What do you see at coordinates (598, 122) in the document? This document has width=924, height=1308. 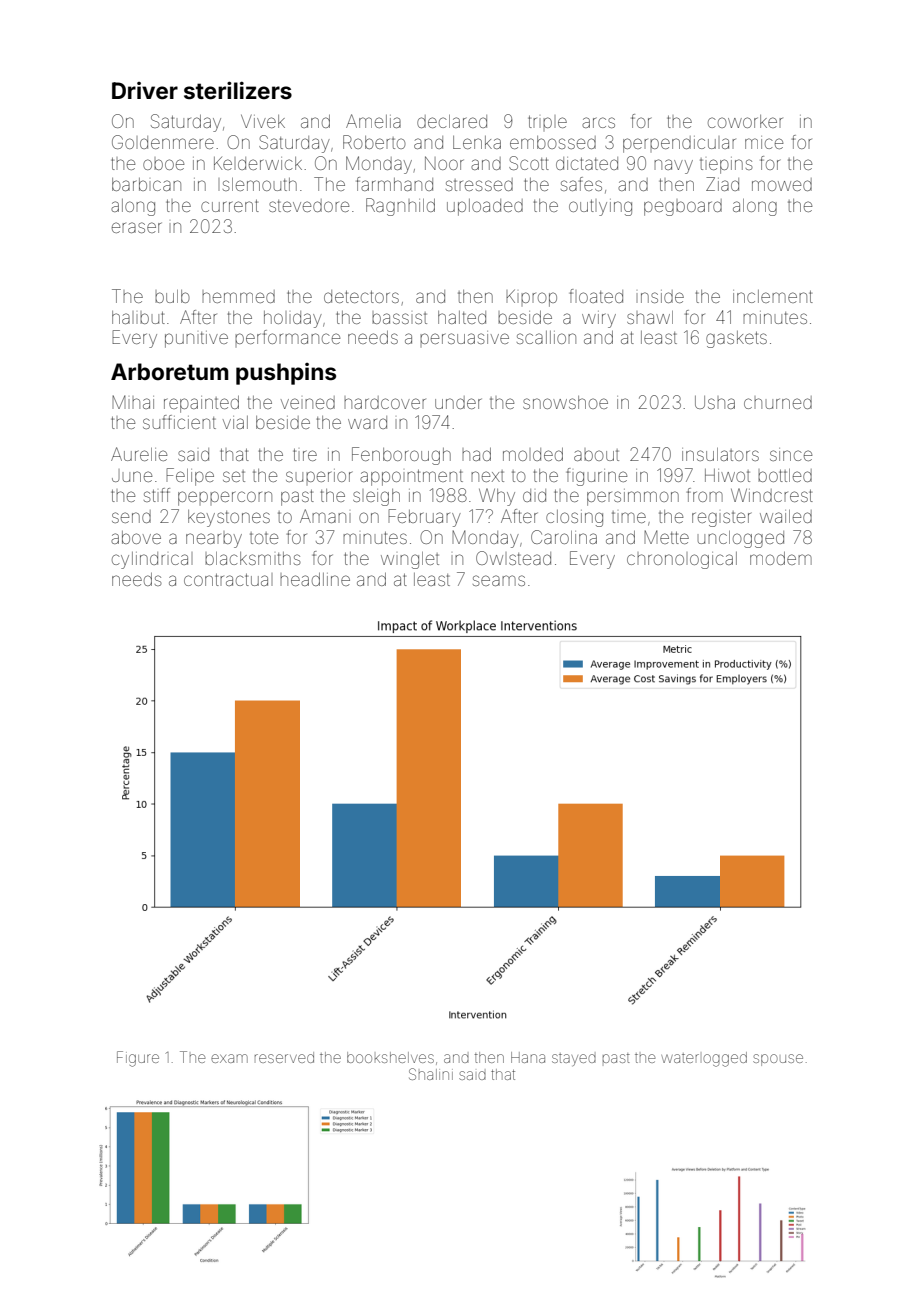 I see `arcs` at bounding box center [598, 122].
